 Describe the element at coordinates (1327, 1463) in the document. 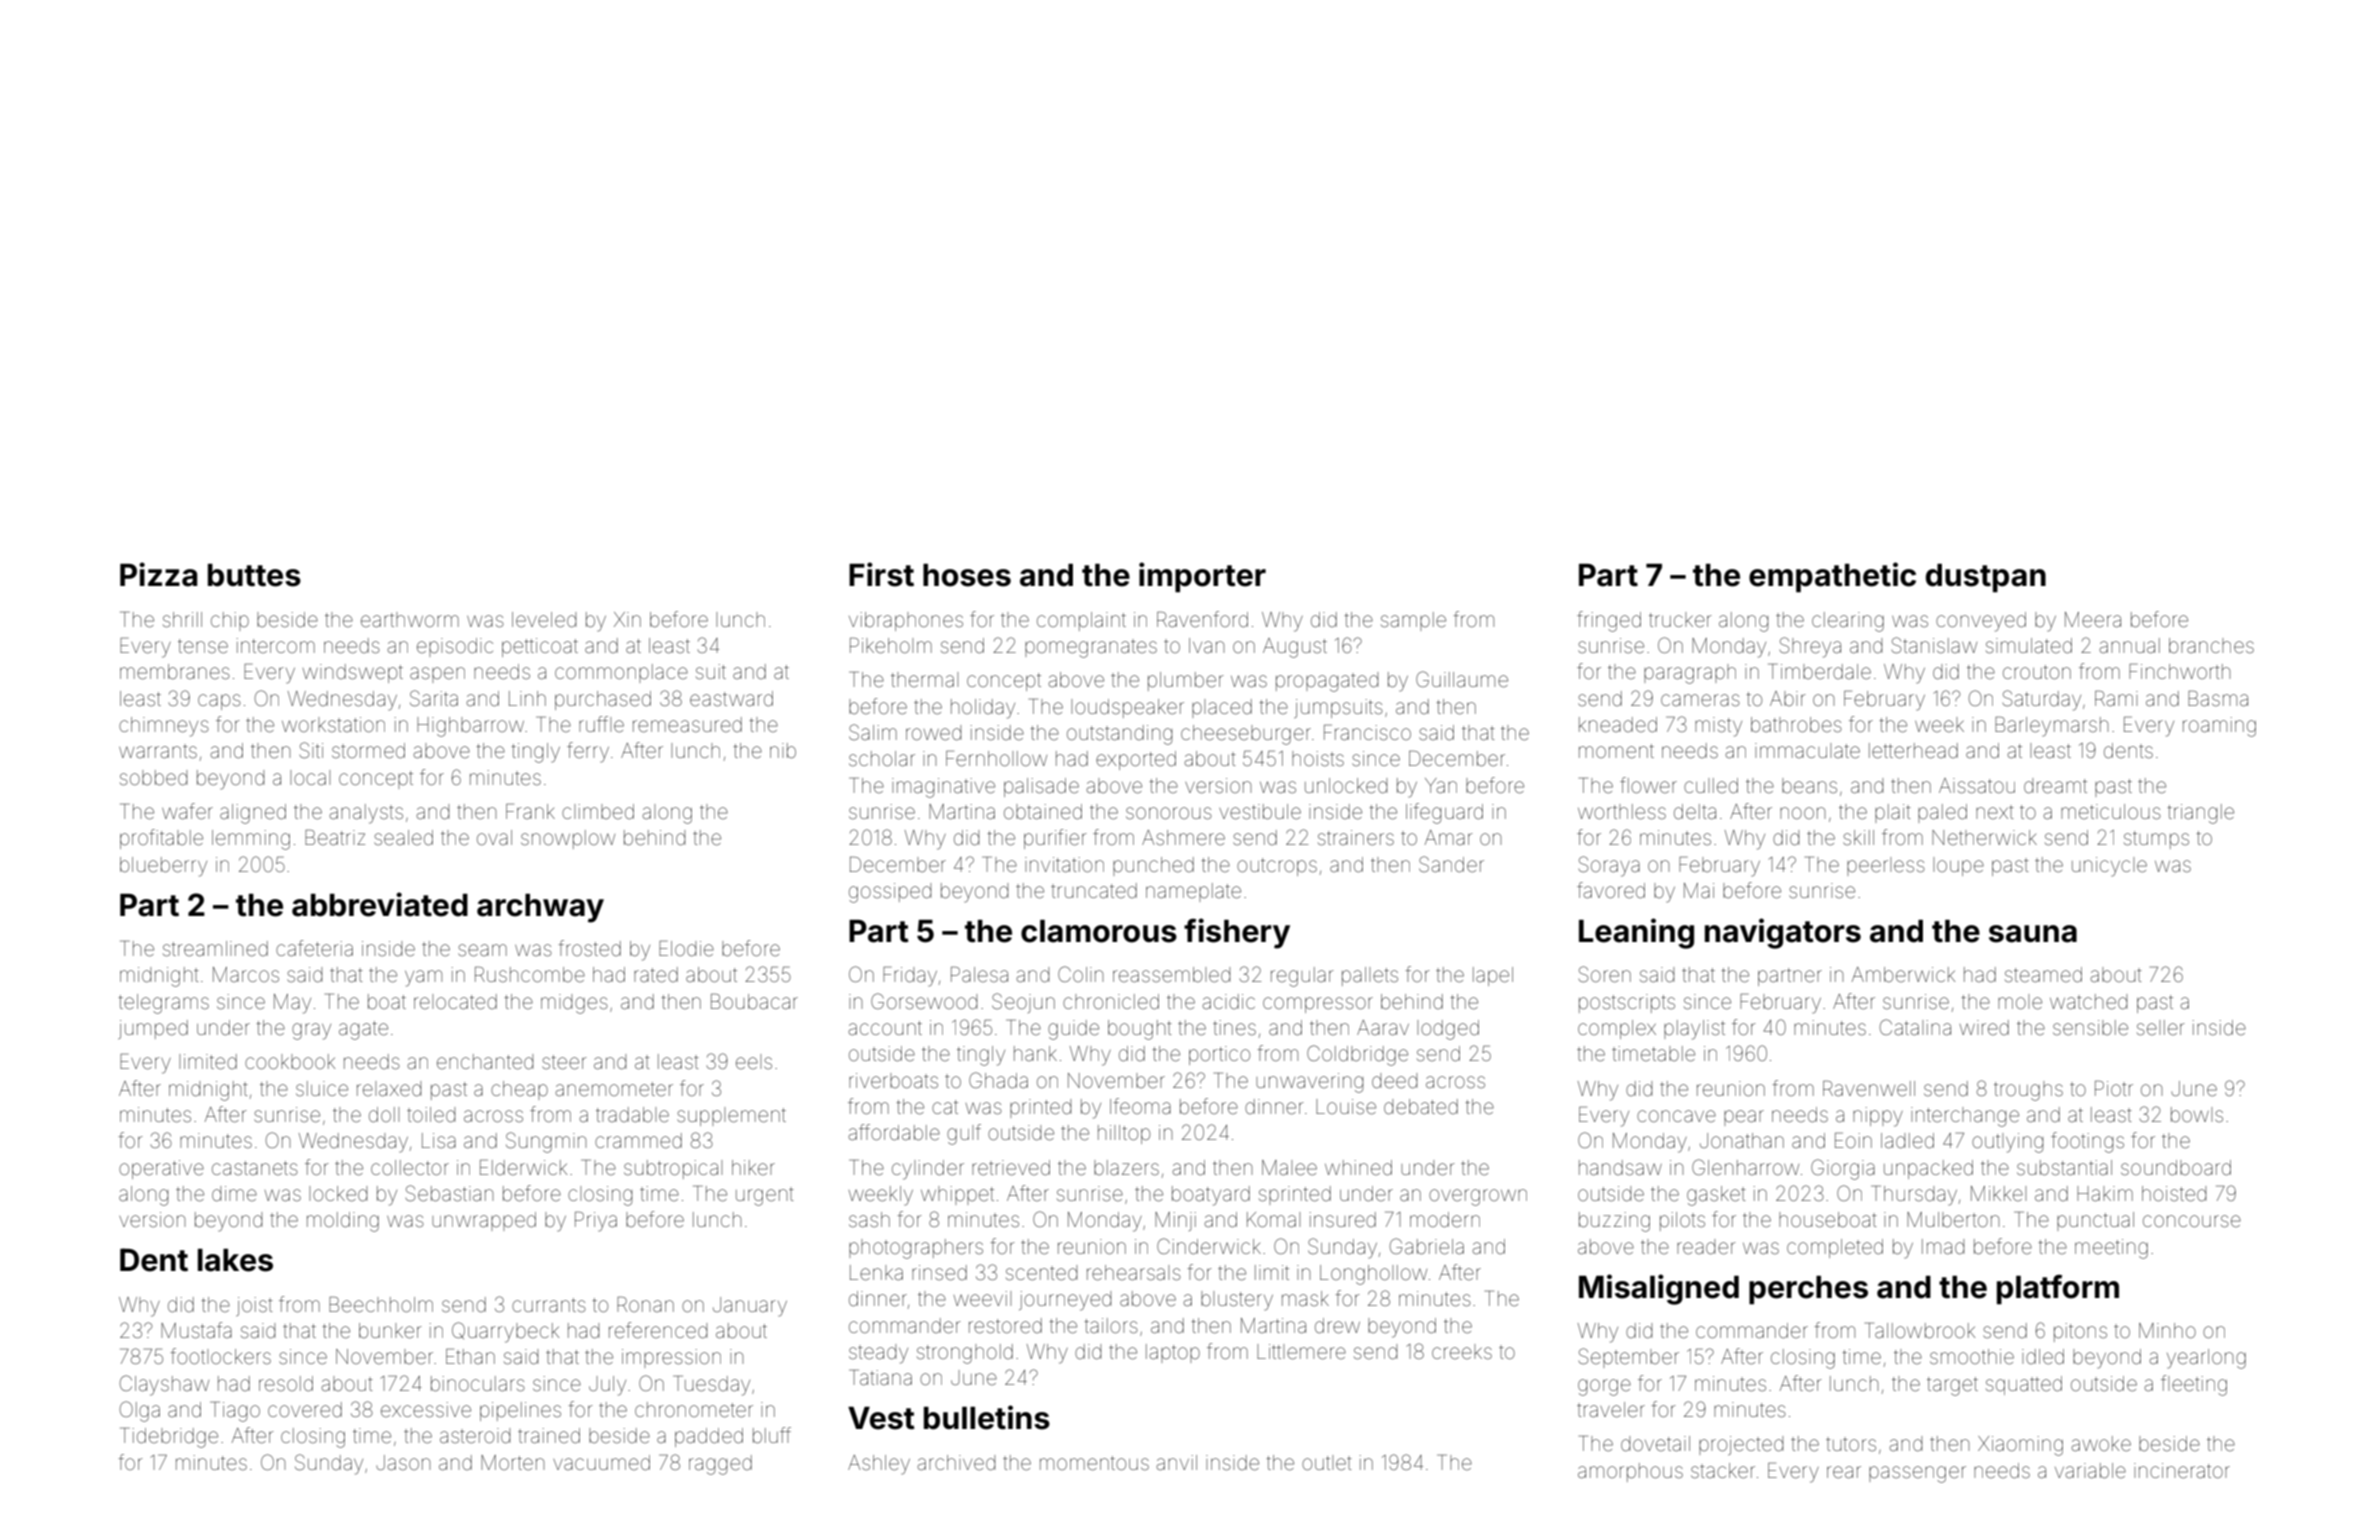

I see `outlet` at that location.
